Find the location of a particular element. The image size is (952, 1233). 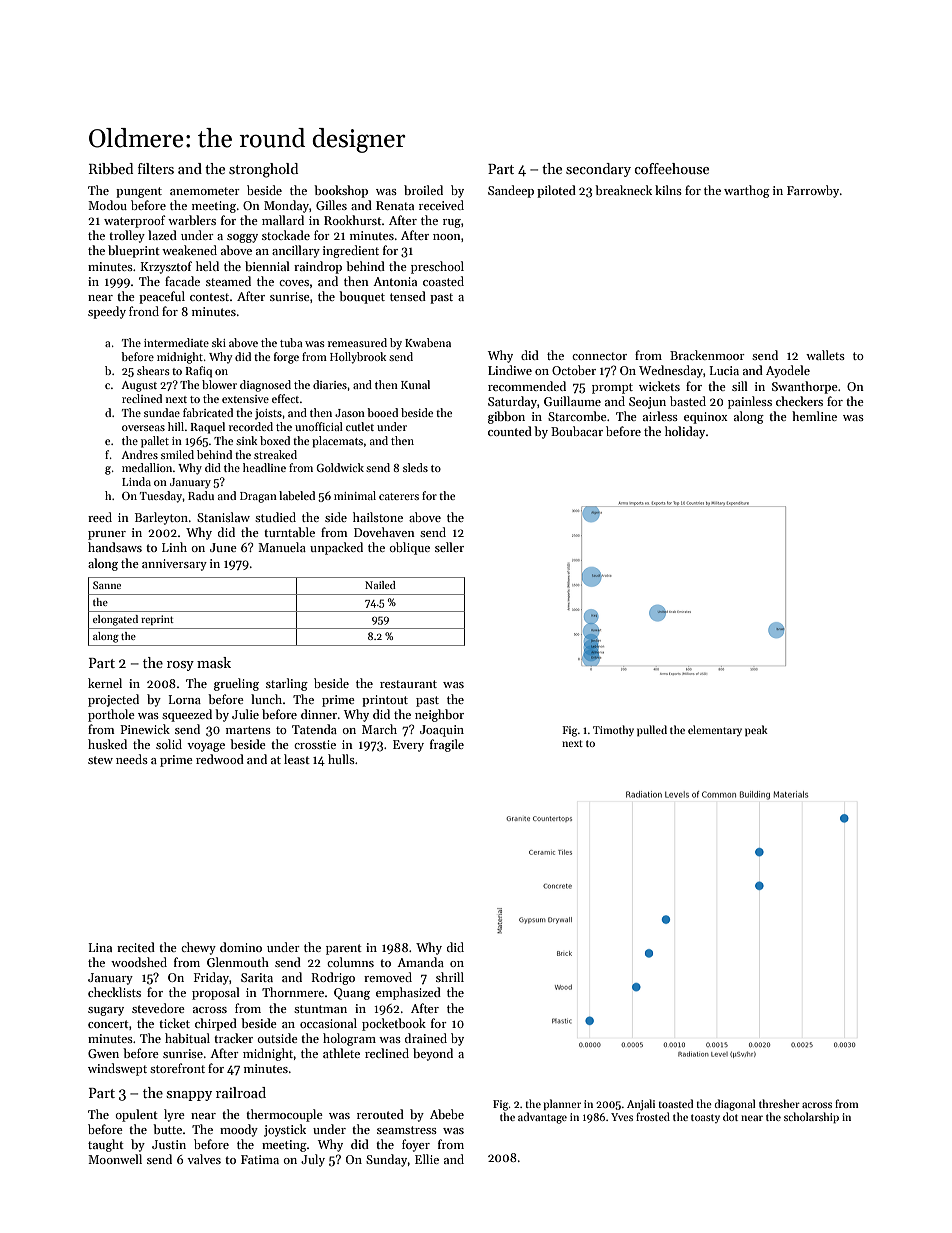

Krzysztof is located at coordinates (166, 267).
